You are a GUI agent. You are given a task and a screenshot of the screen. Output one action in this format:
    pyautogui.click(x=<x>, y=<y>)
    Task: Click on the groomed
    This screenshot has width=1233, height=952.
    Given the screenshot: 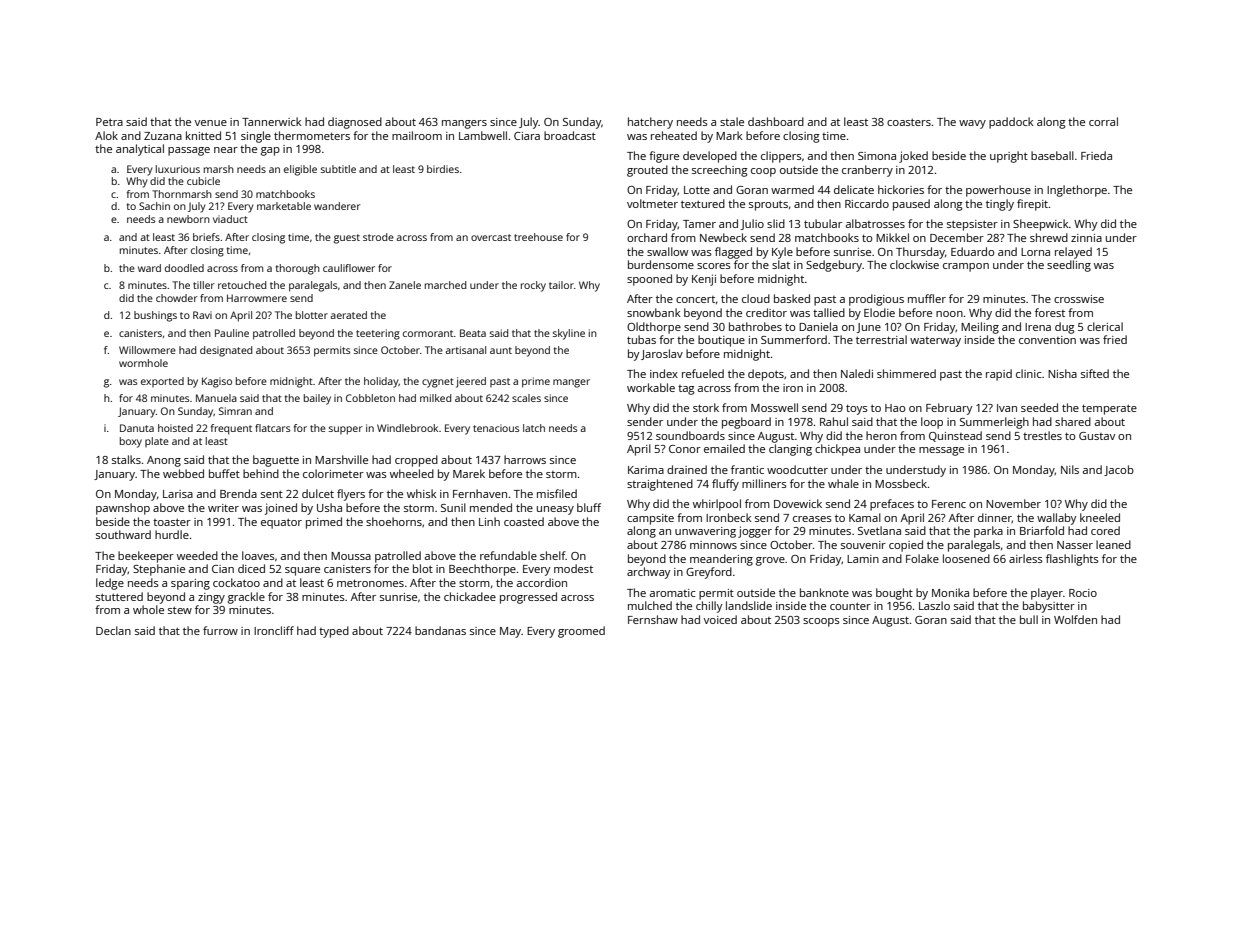 What is the action you would take?
    pyautogui.click(x=581, y=632)
